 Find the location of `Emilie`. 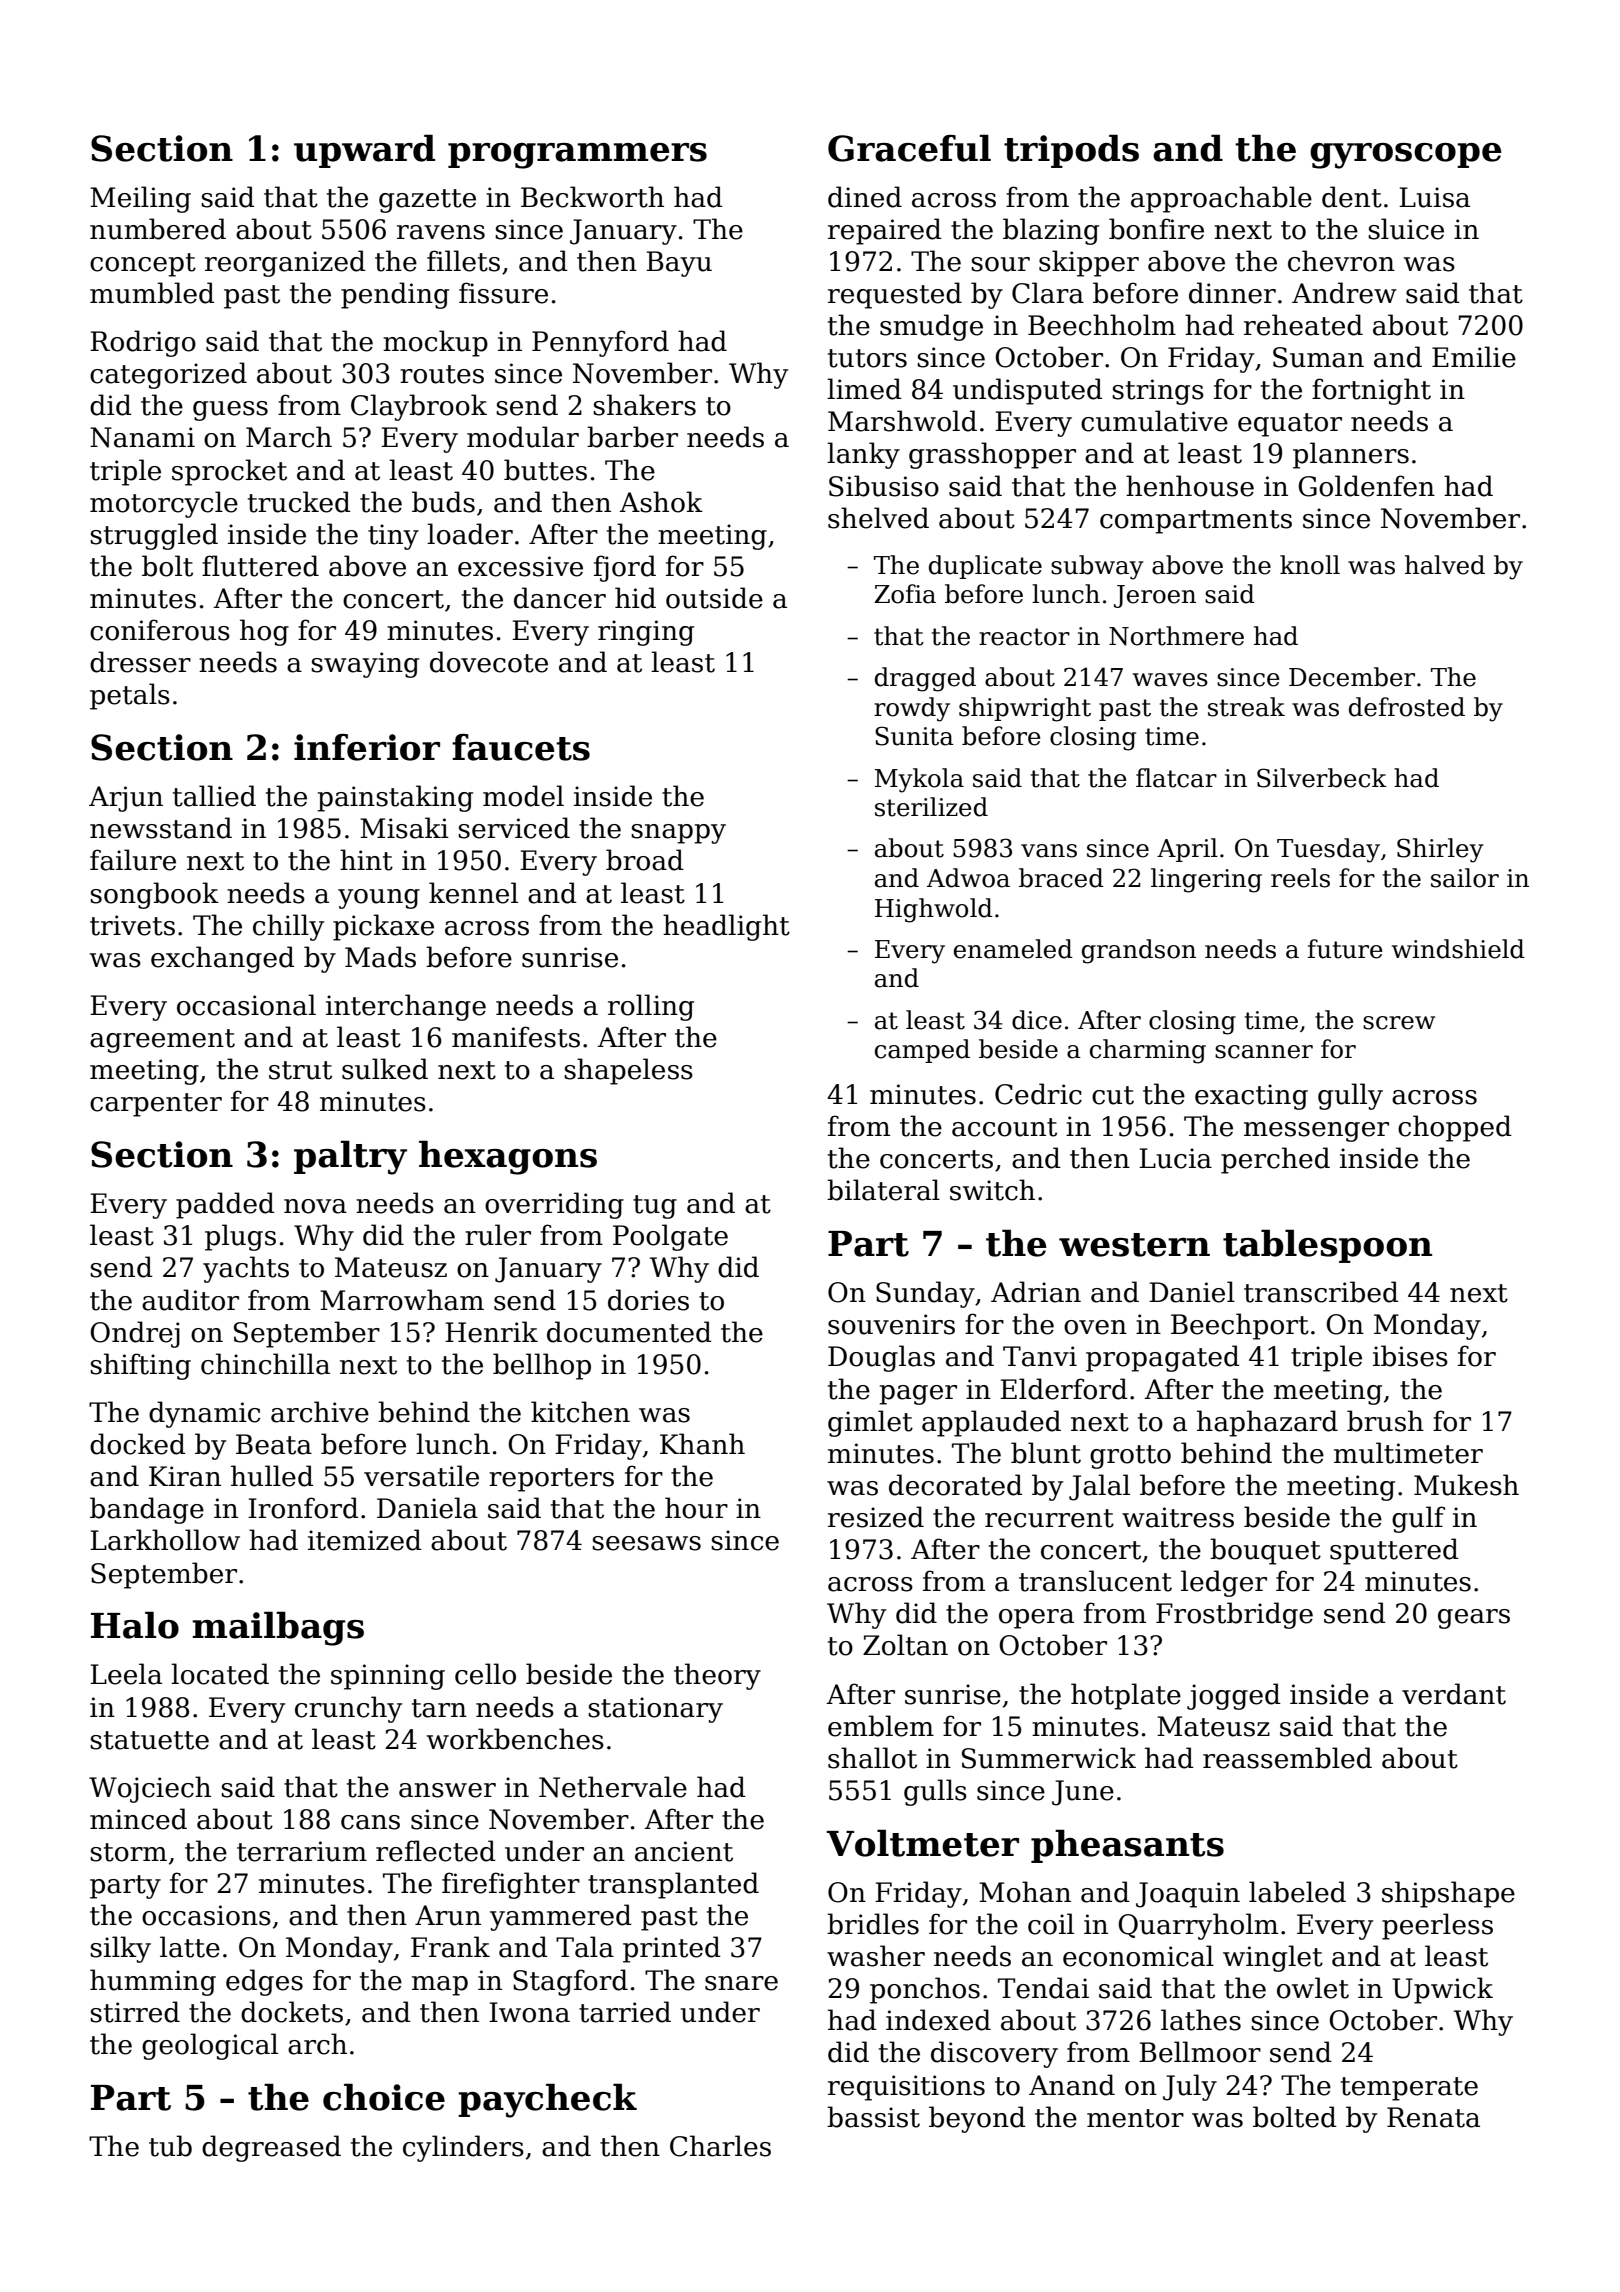

Emilie is located at coordinates (1474, 357).
